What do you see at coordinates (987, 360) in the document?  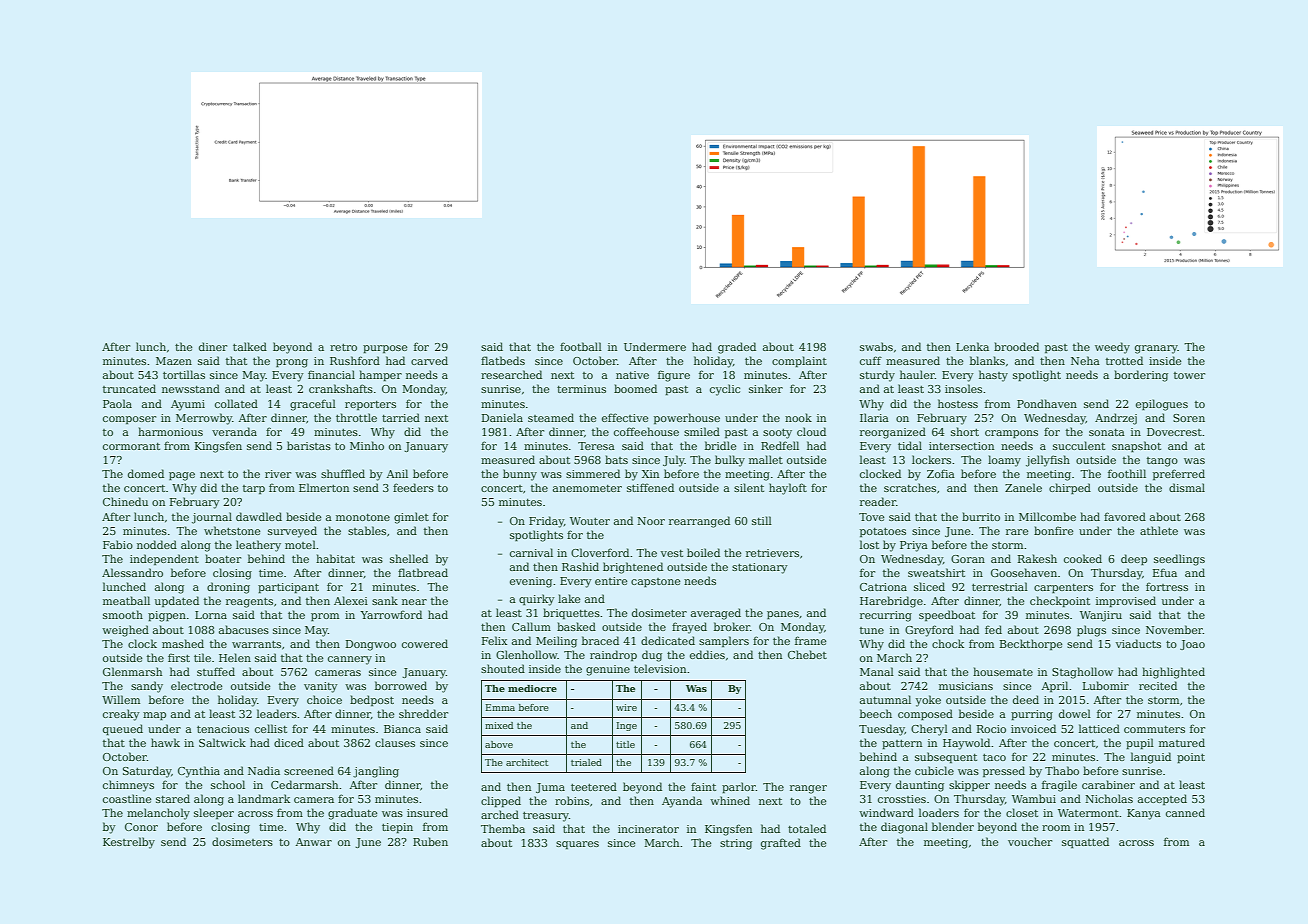 I see `blanks` at bounding box center [987, 360].
